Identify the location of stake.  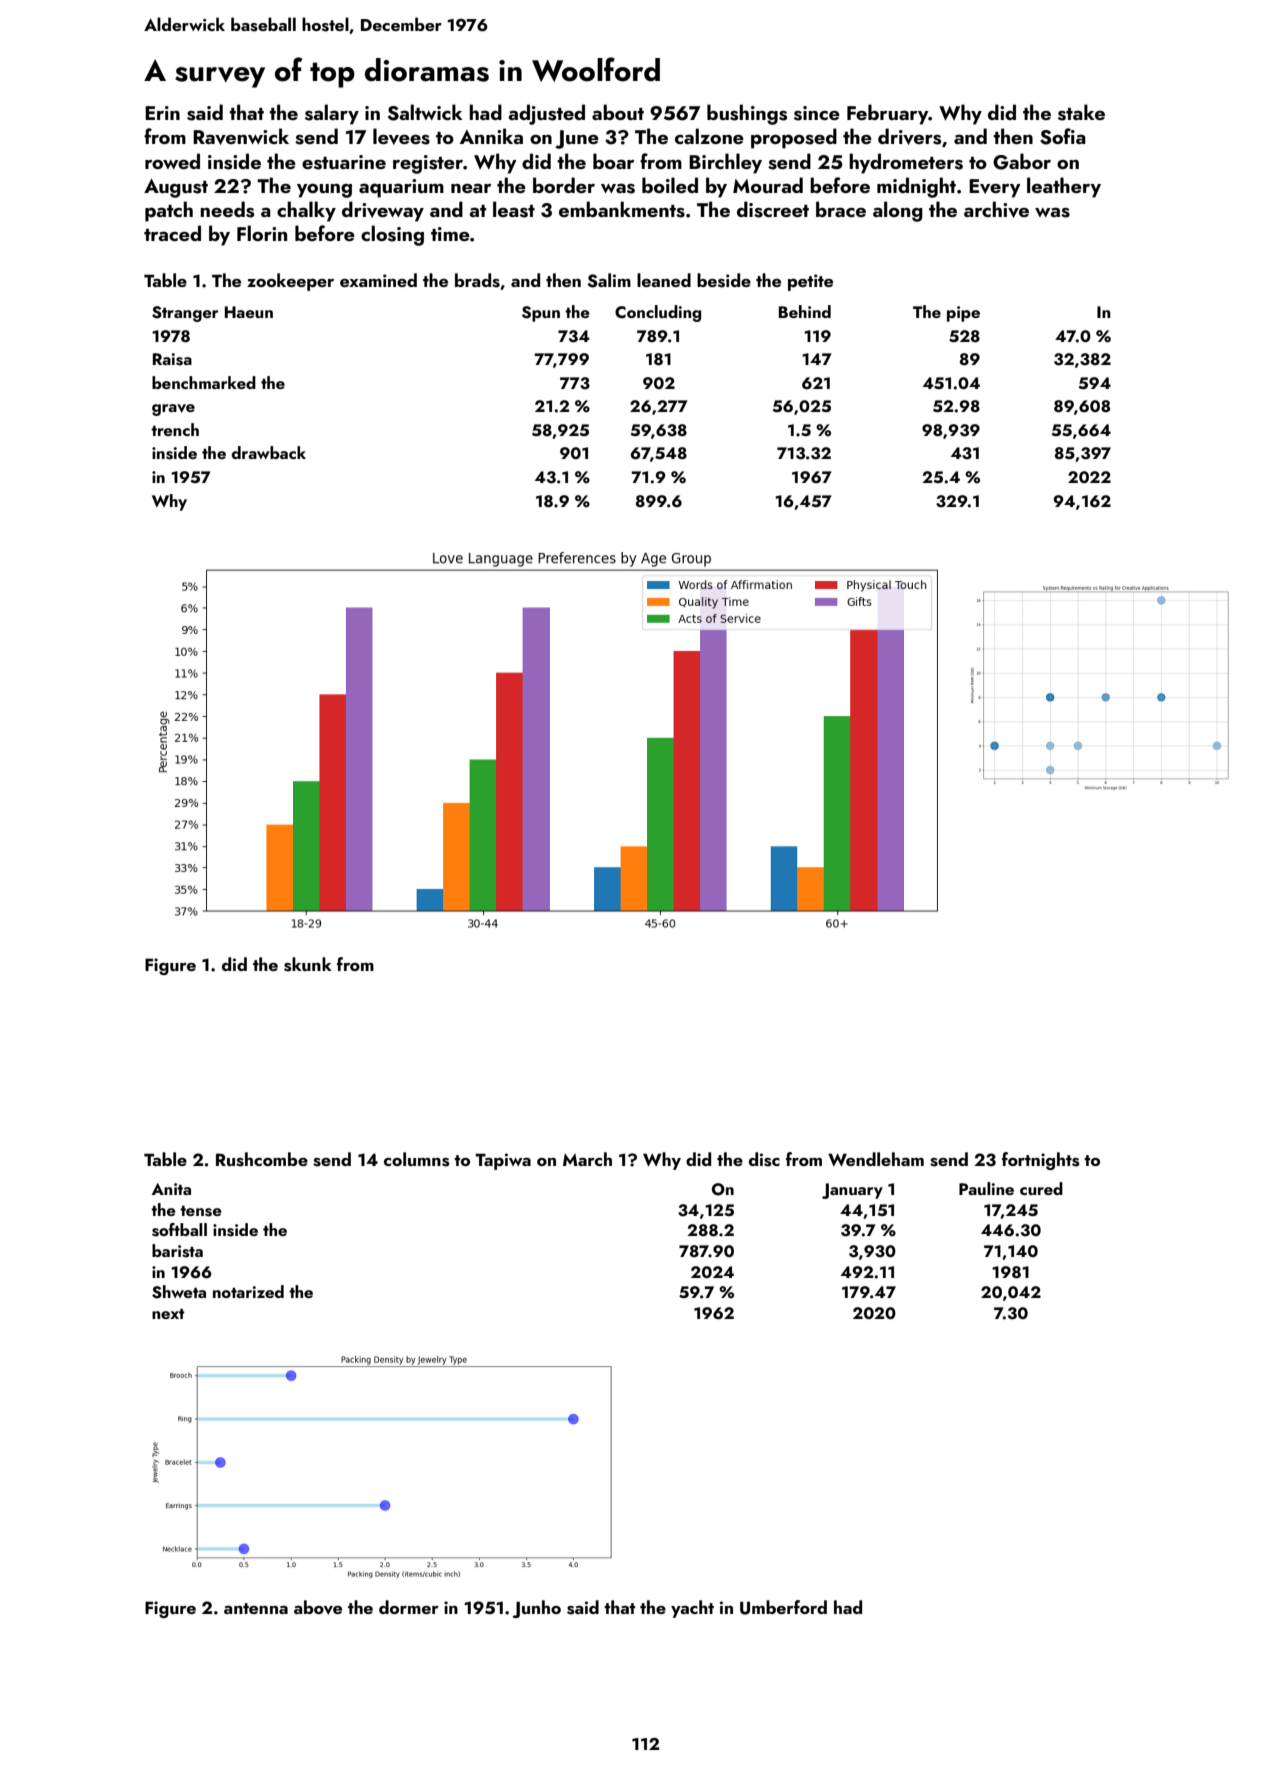
(1081, 112).
